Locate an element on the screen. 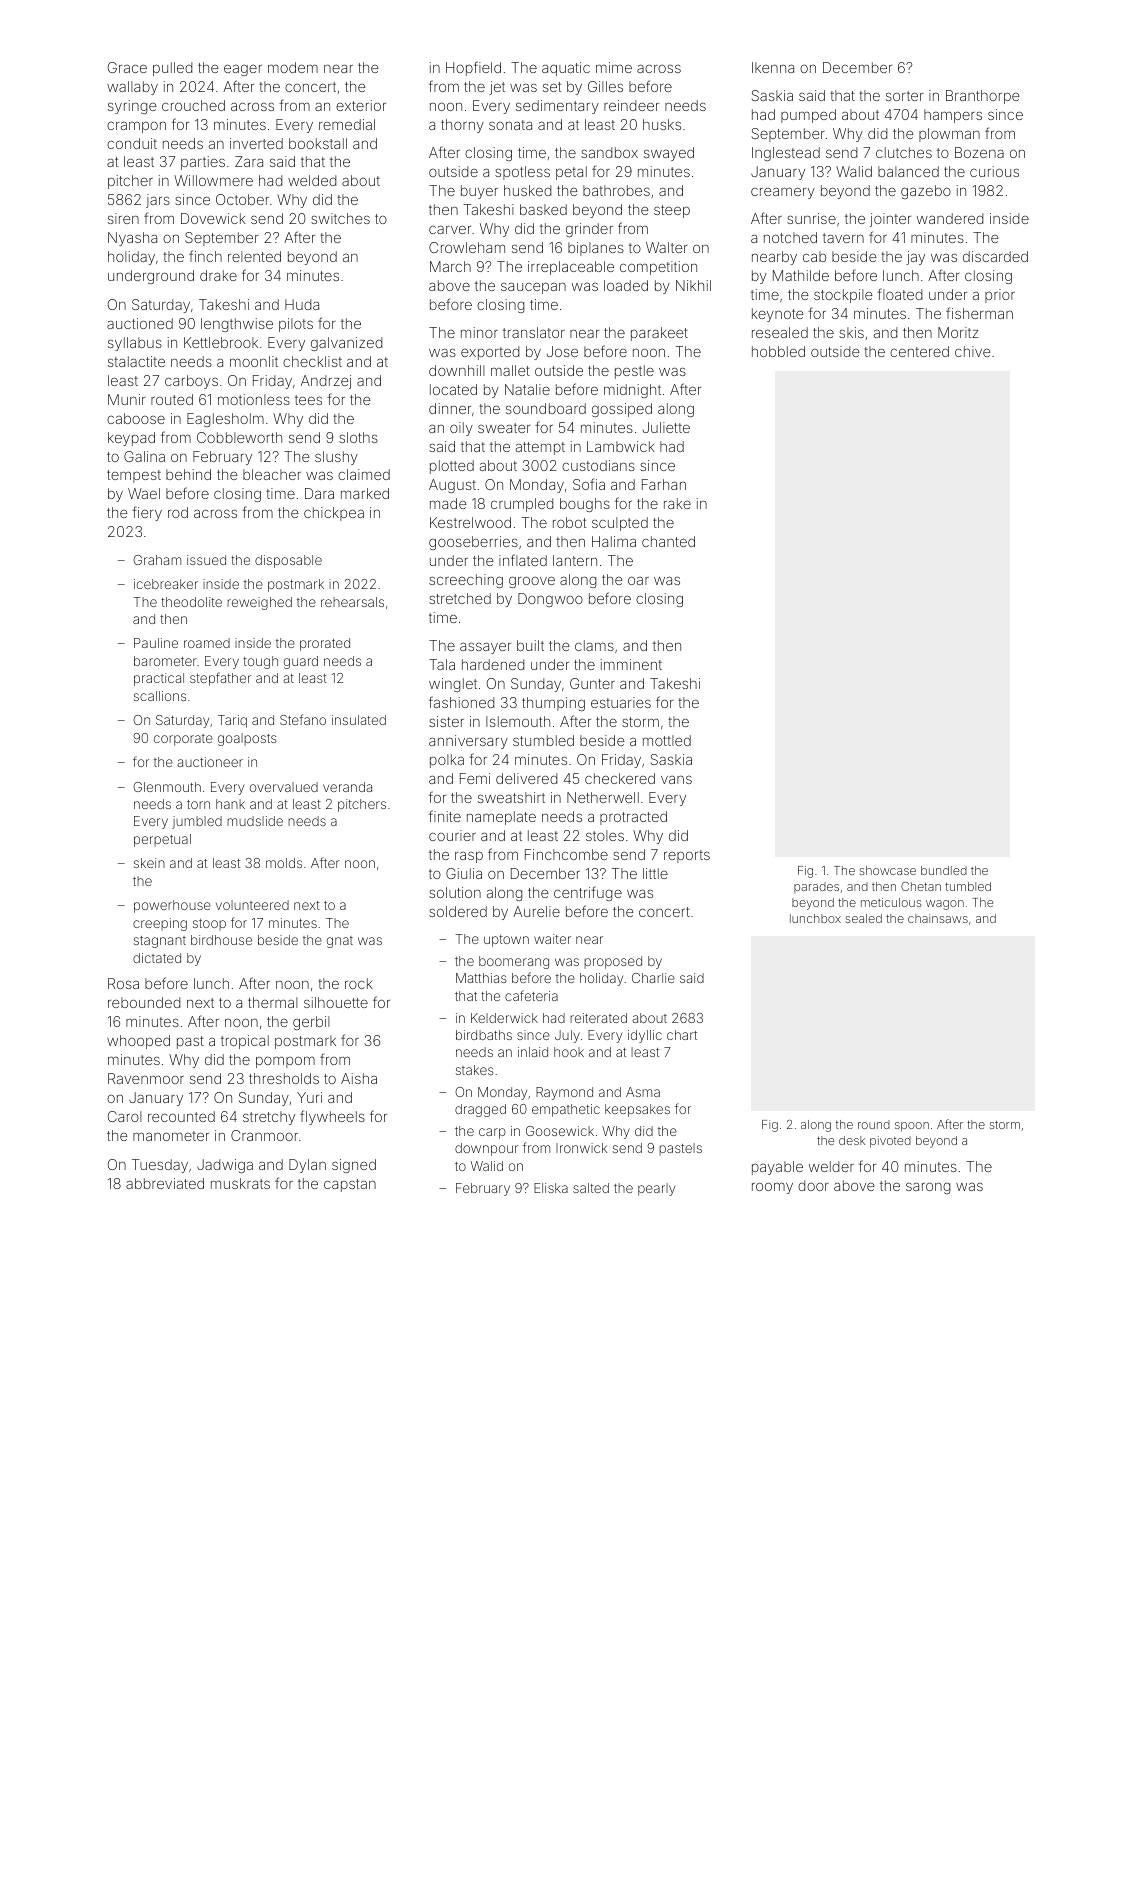 Image resolution: width=1142 pixels, height=1882 pixels. Farhan is located at coordinates (664, 484).
